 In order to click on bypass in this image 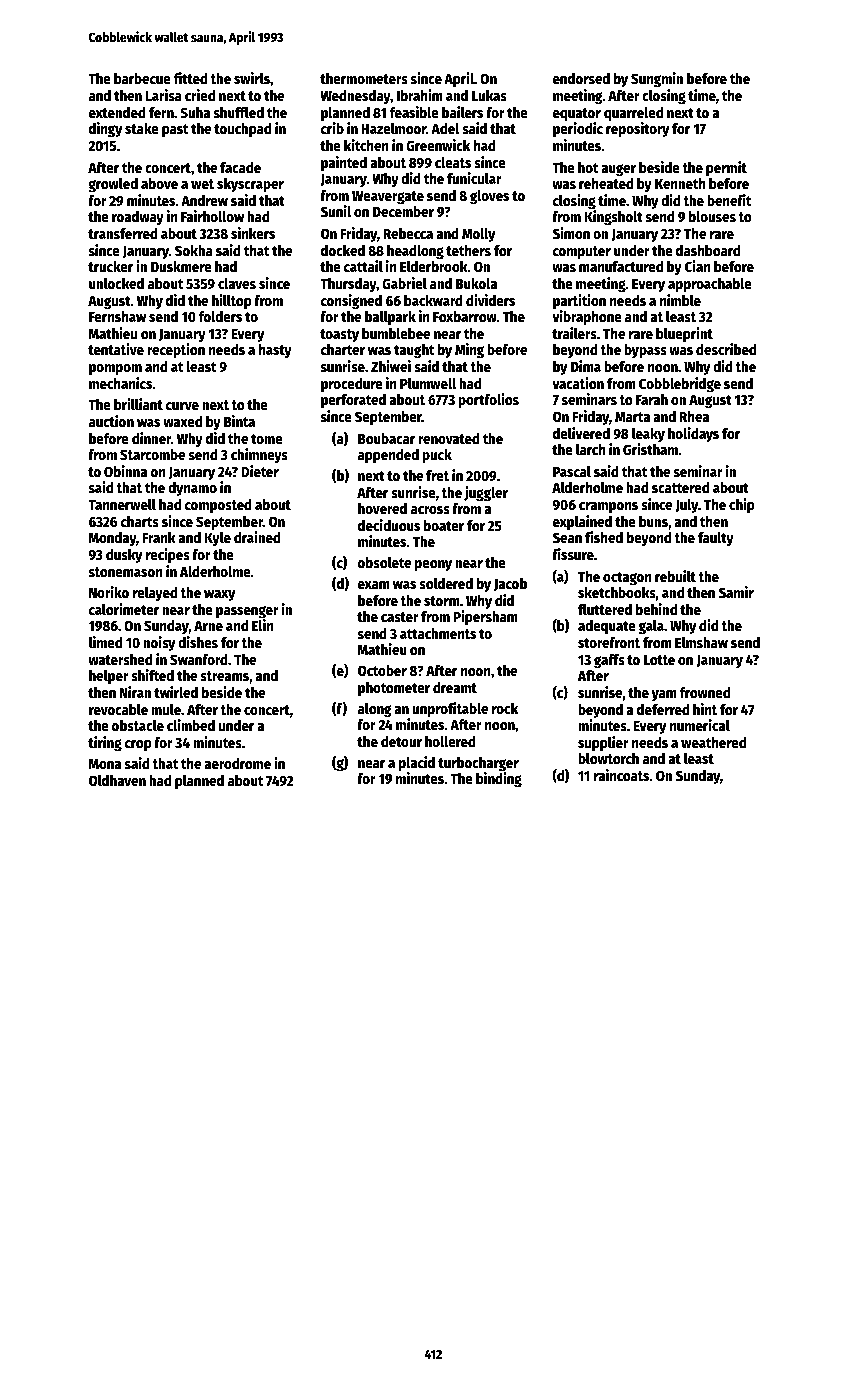, I will do `click(645, 351)`.
